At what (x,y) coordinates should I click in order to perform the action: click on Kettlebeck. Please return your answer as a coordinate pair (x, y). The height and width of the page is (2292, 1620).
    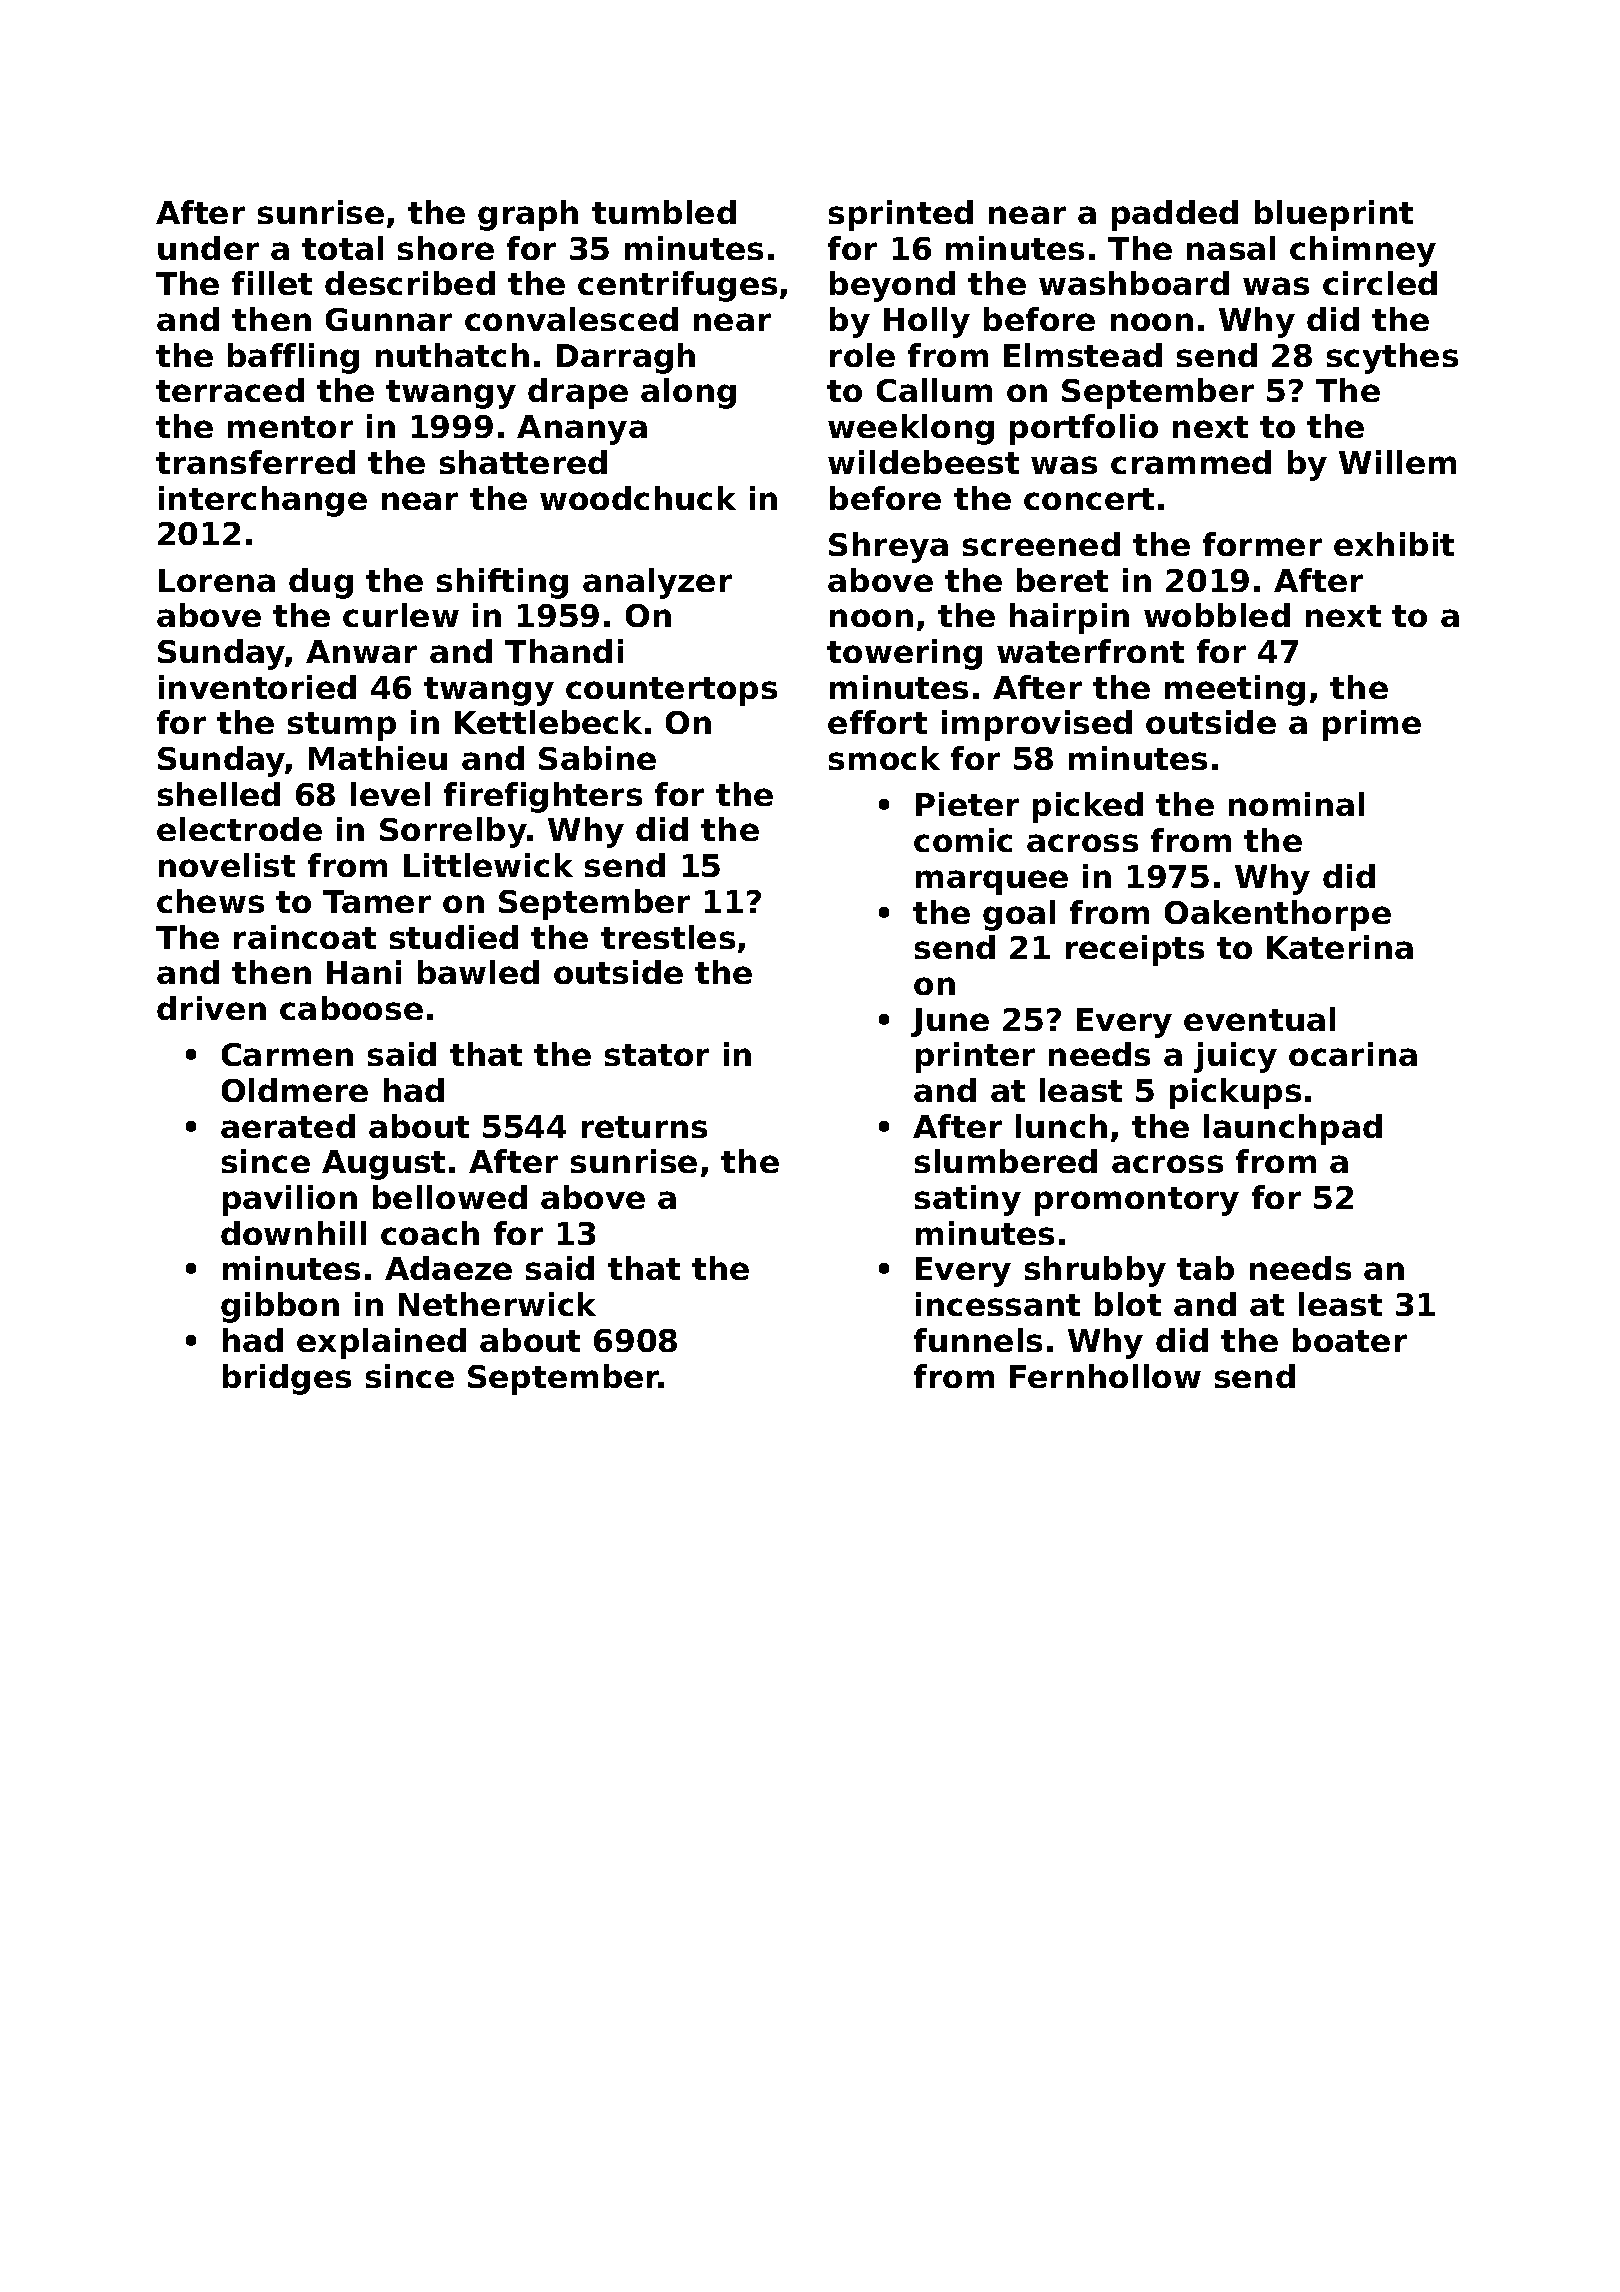
    Looking at the image, I should click on (548, 722).
